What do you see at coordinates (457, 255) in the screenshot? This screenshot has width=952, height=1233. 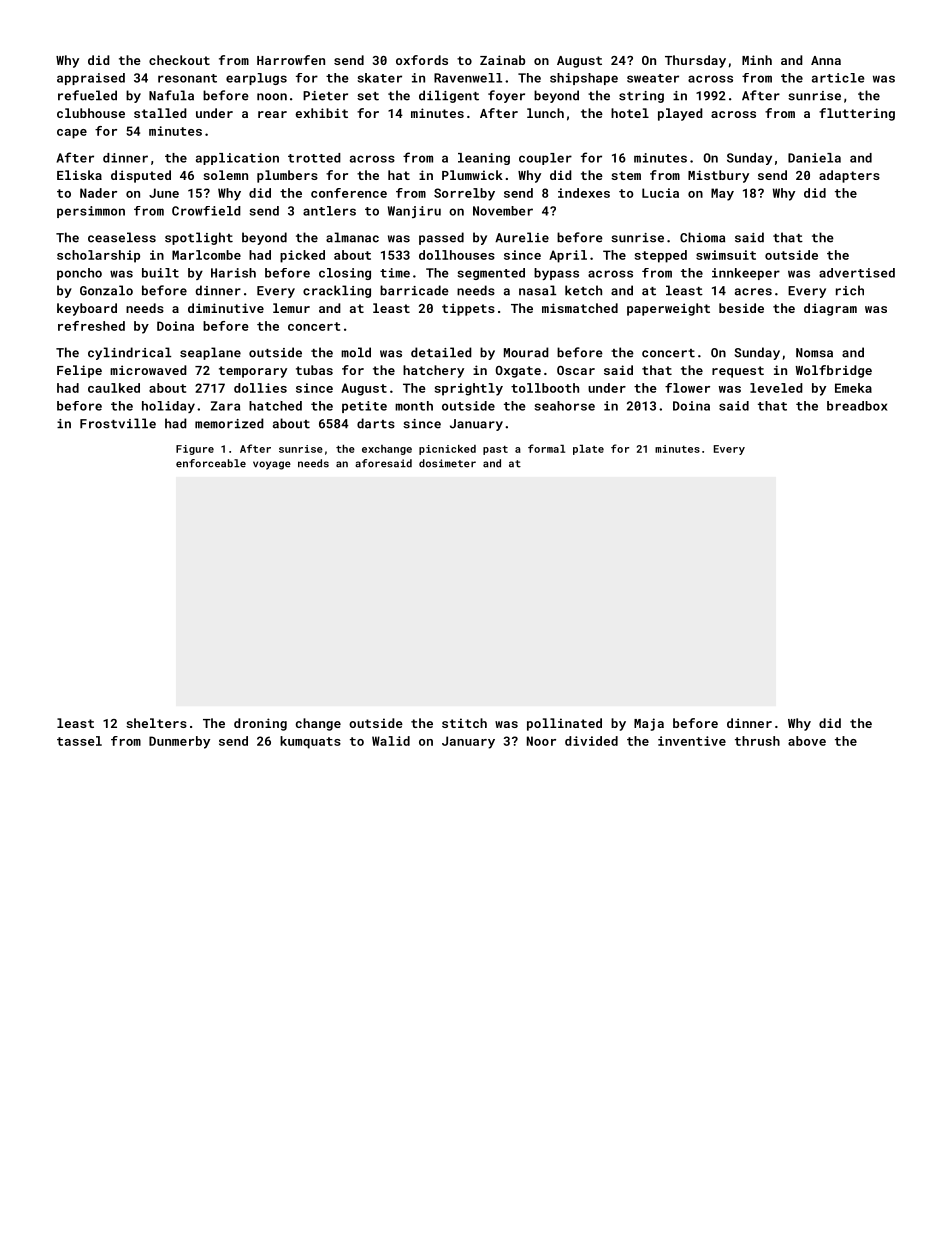 I see `dollhouses` at bounding box center [457, 255].
